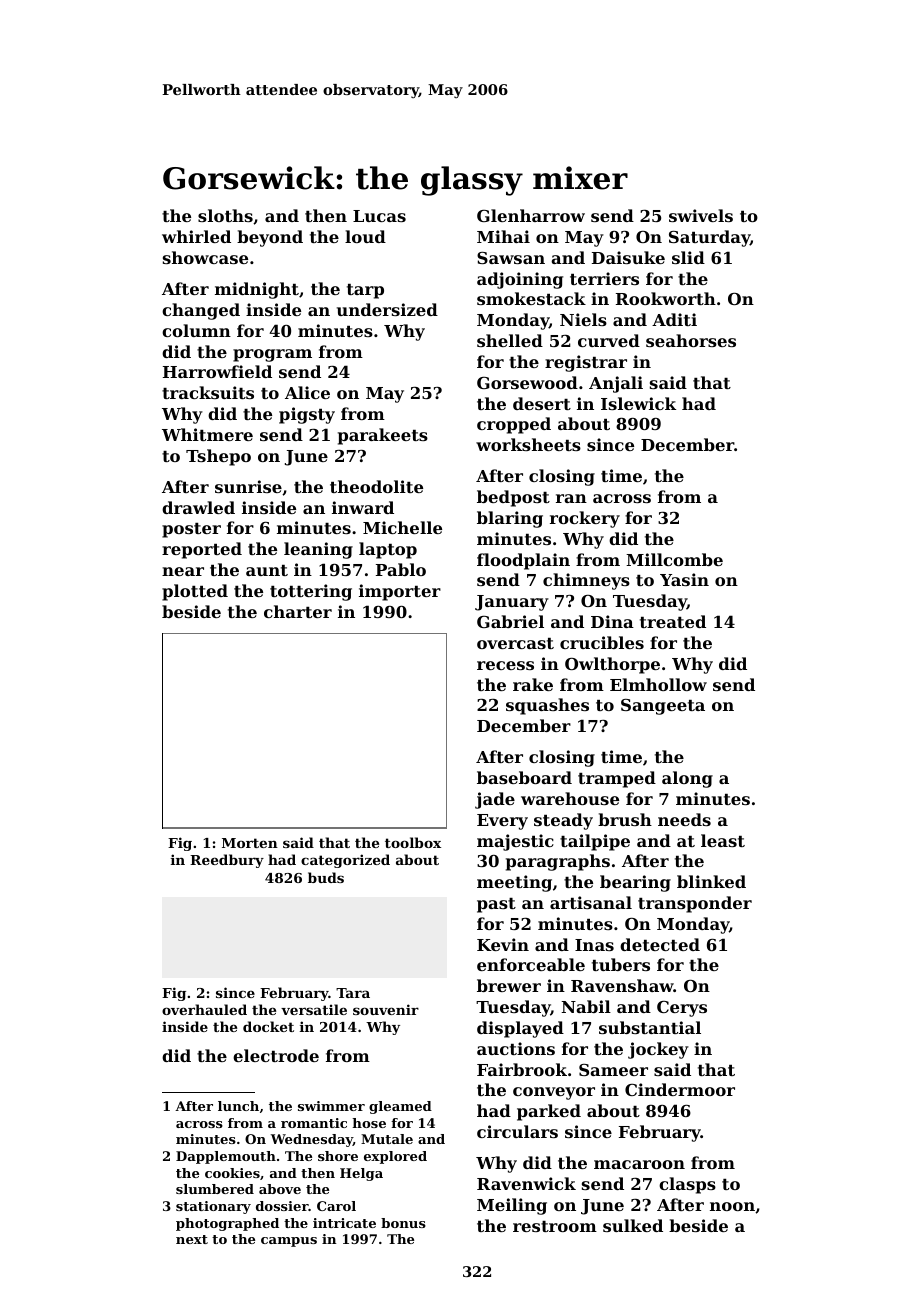  Describe the element at coordinates (613, 1070) in the image. I see `Sameer` at that location.
